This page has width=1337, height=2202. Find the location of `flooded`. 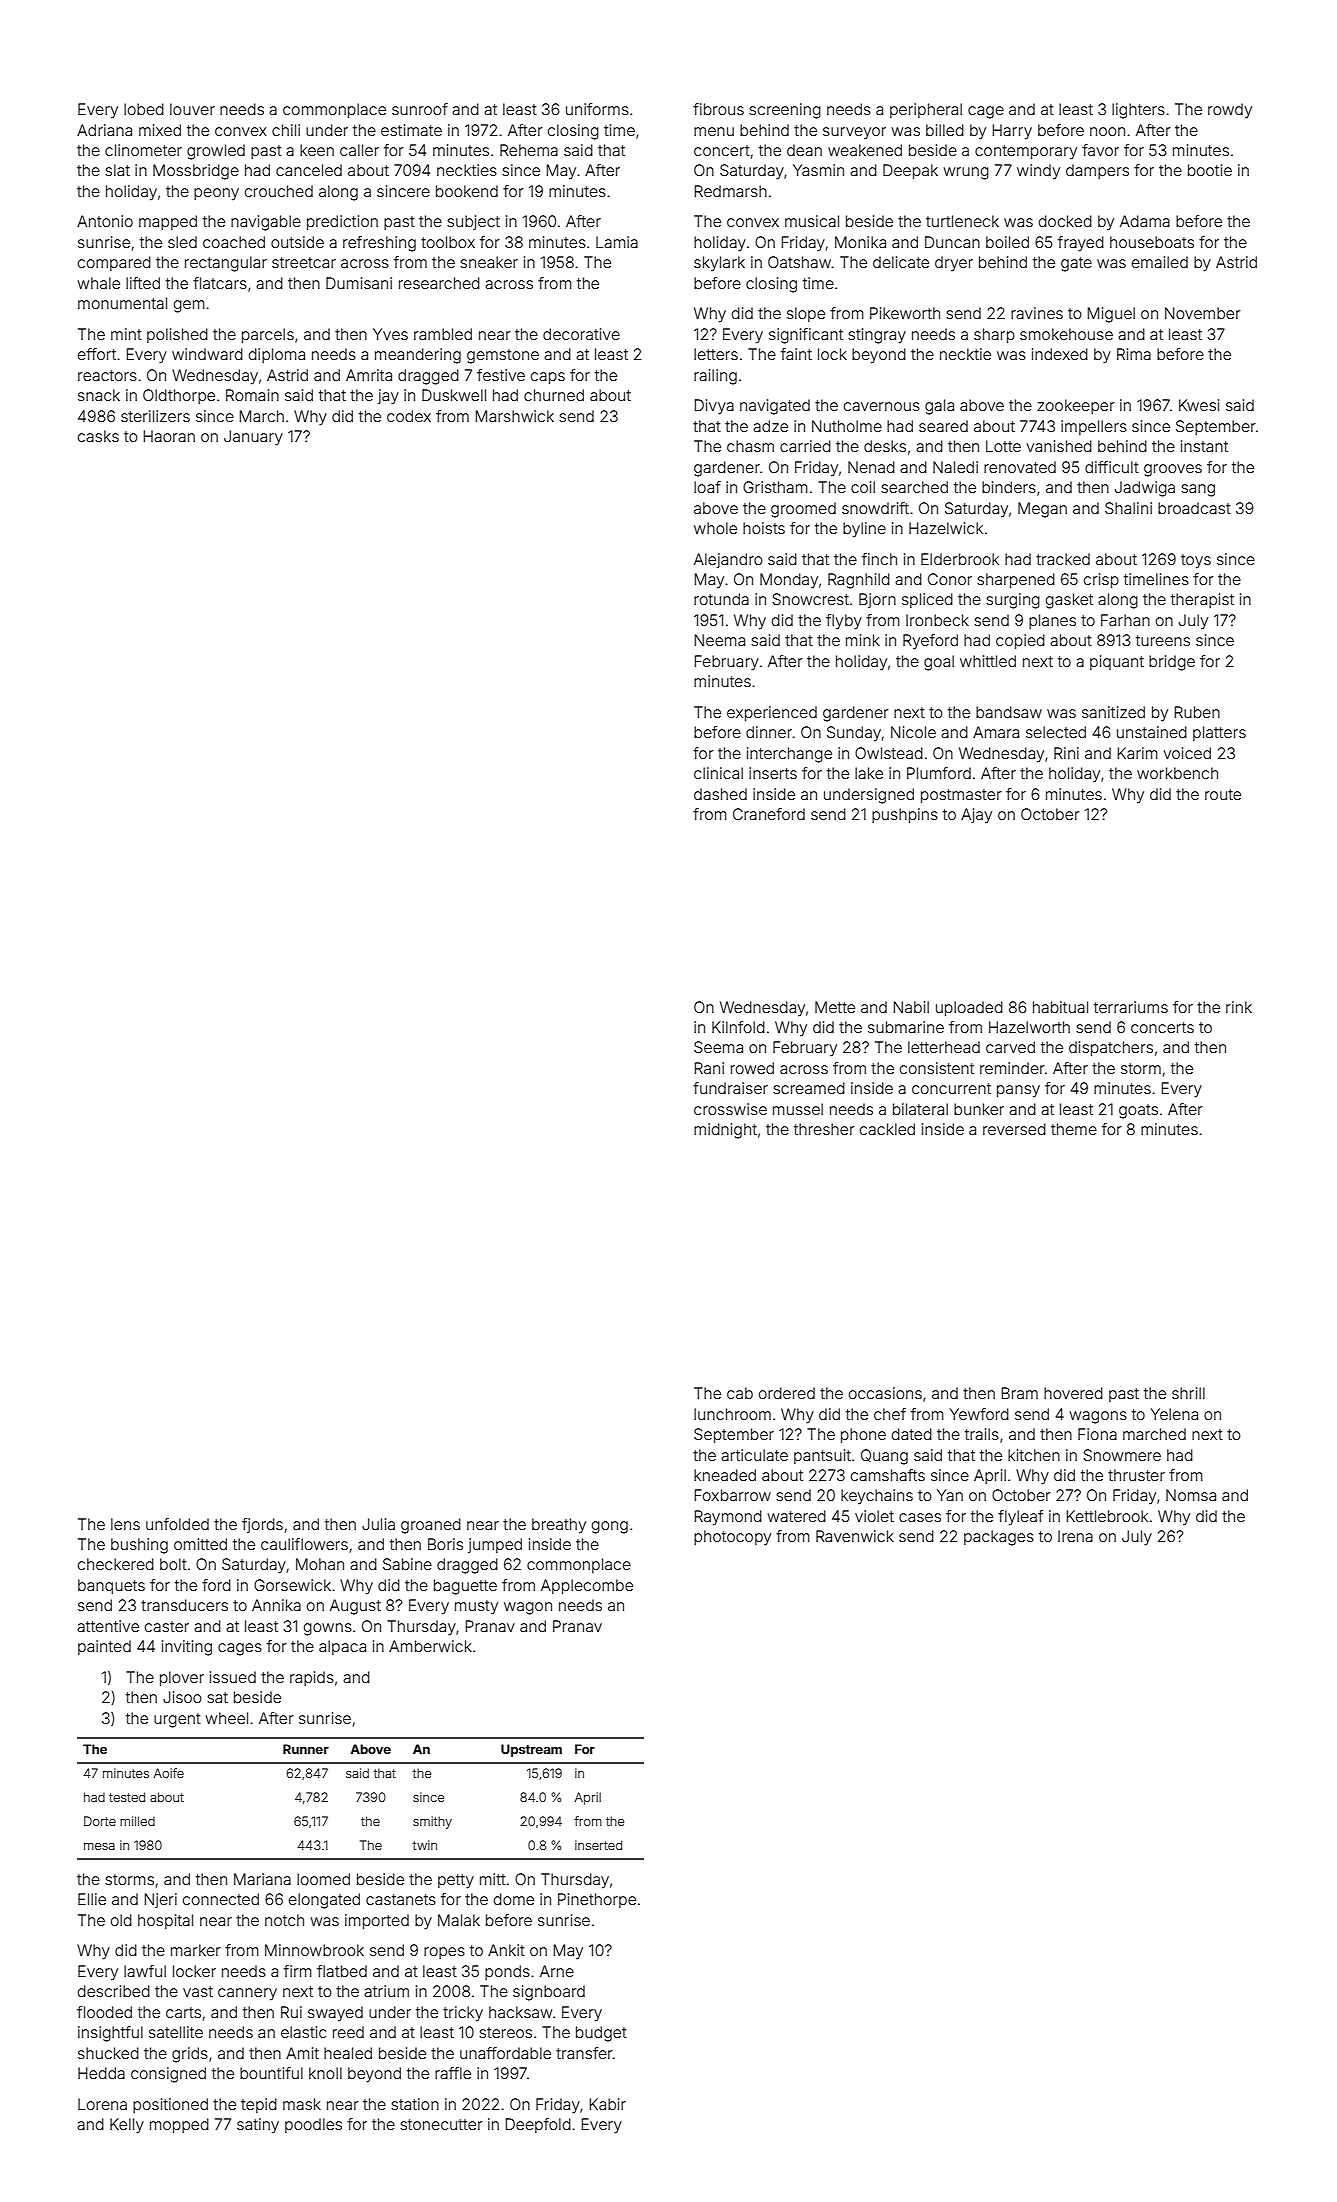

flooded is located at coordinates (104, 2012).
